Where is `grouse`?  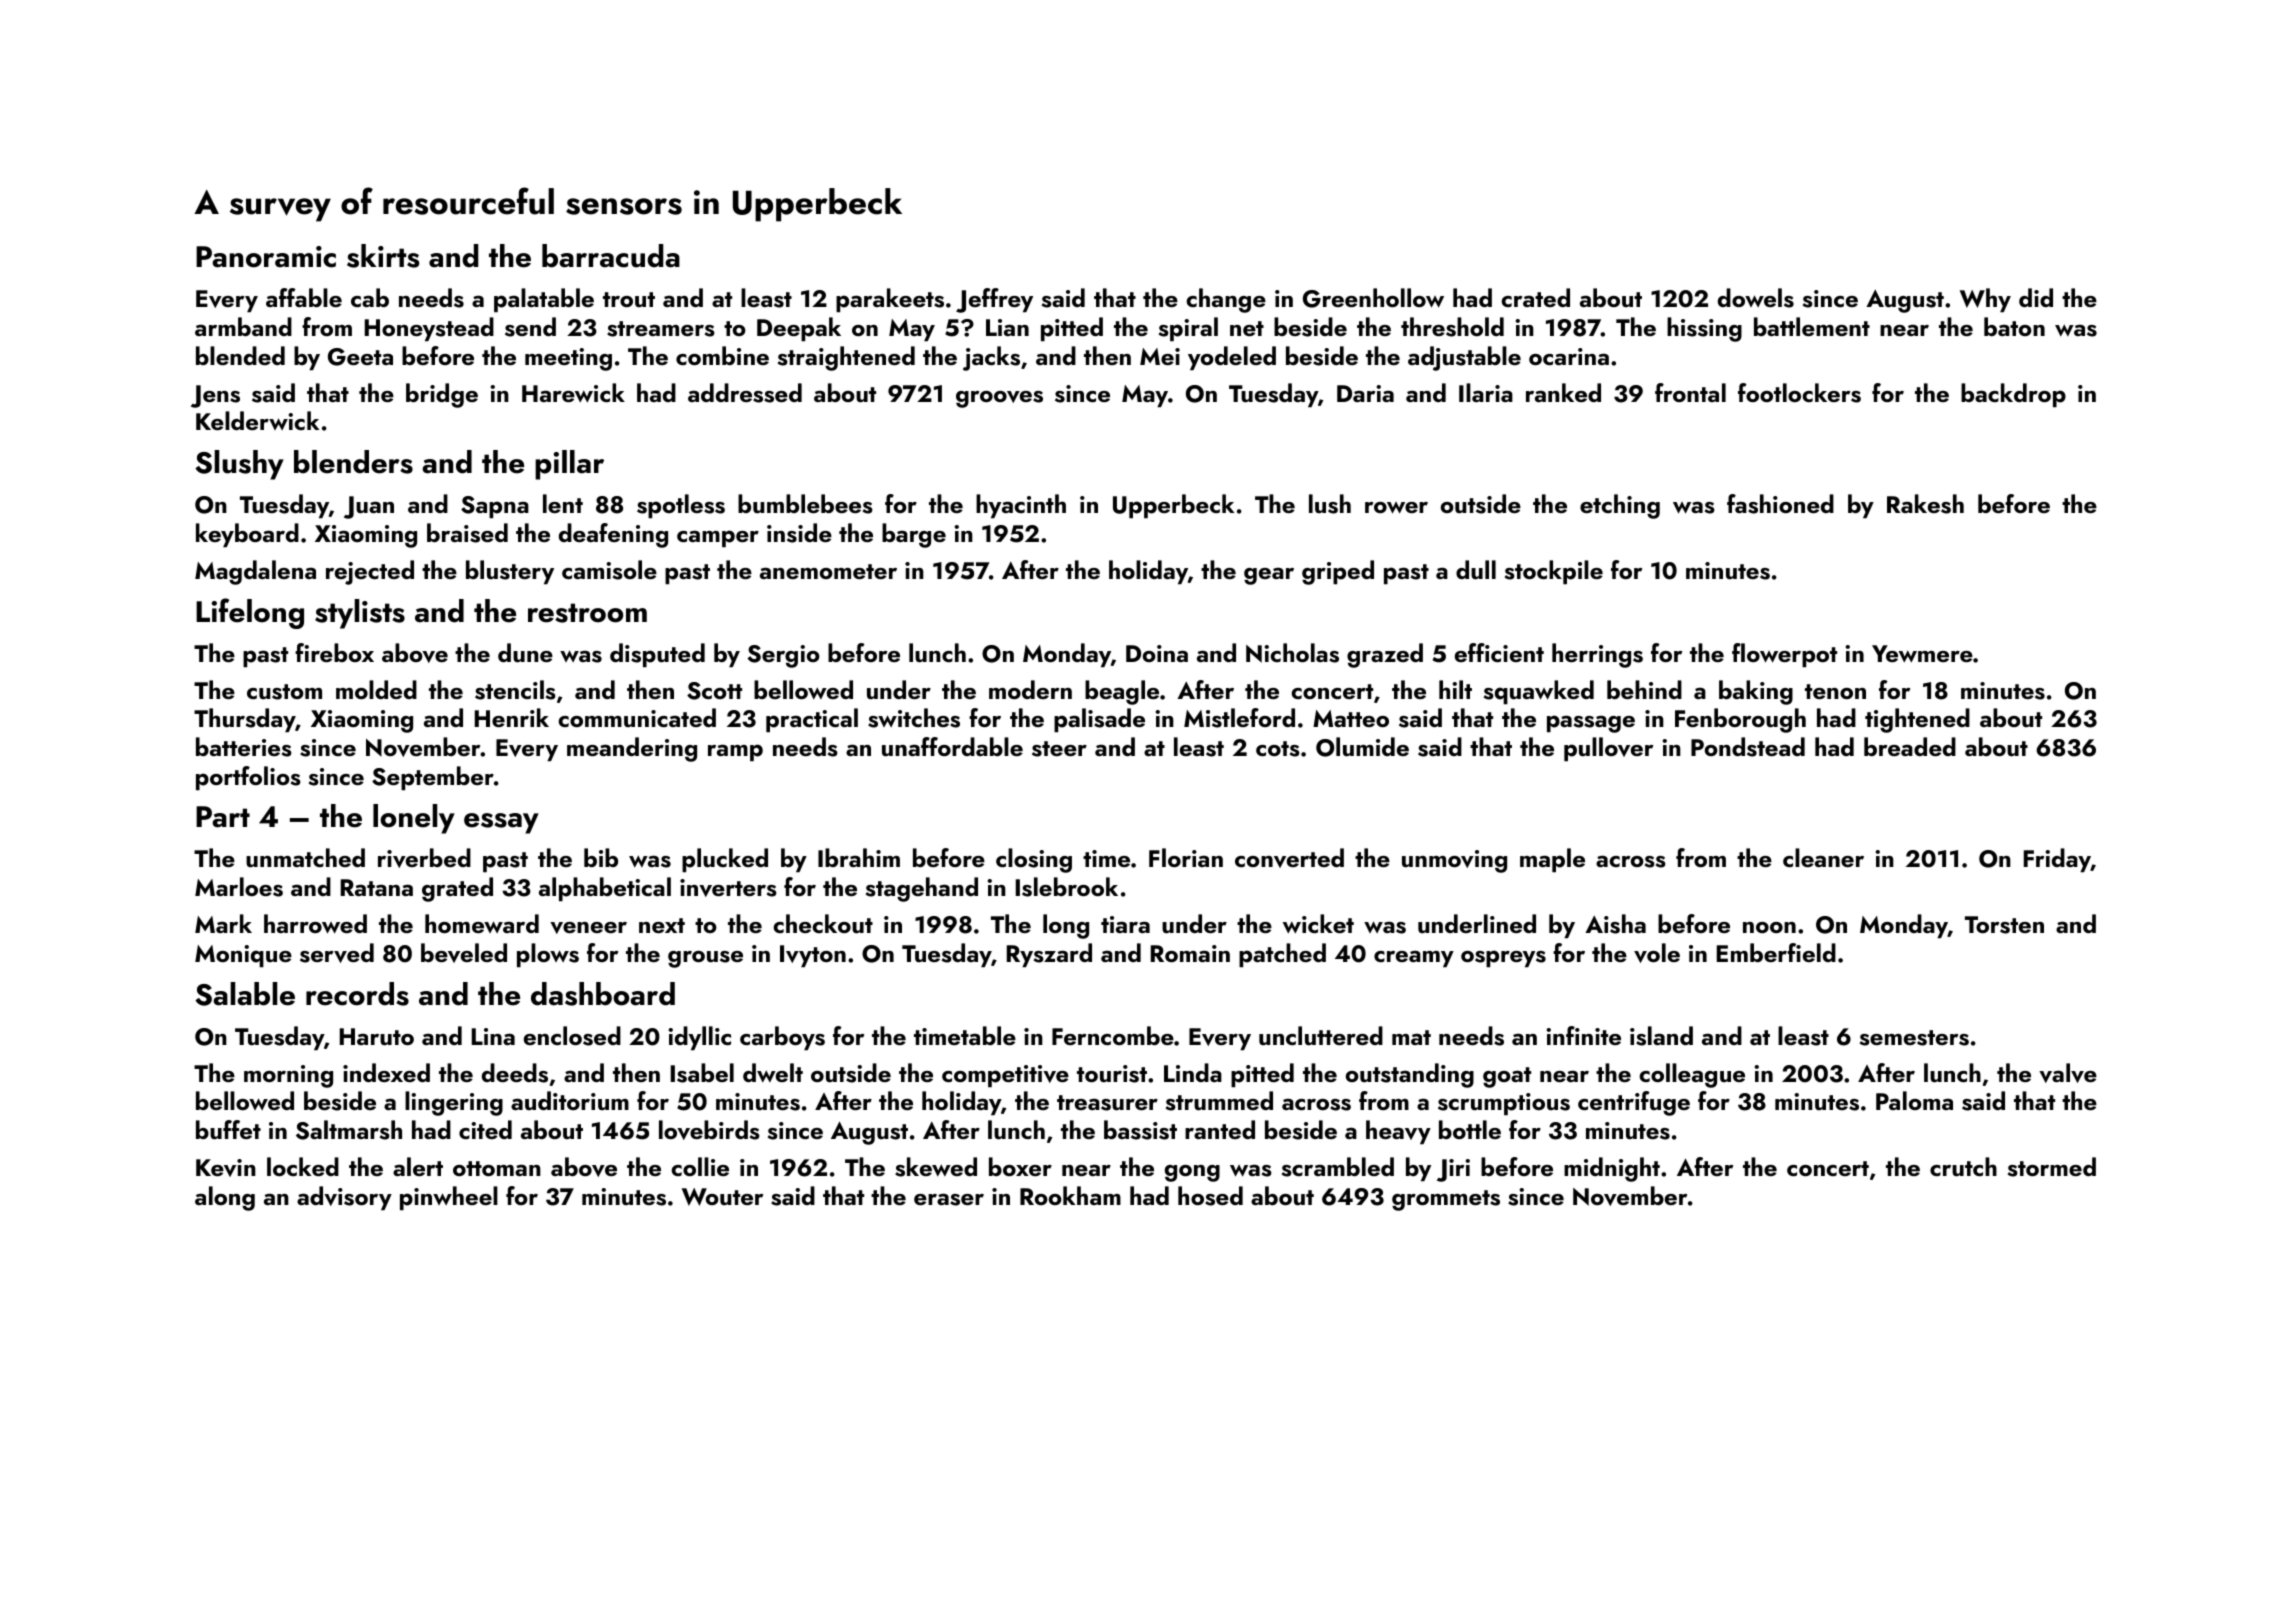 grouse is located at coordinates (705, 959).
